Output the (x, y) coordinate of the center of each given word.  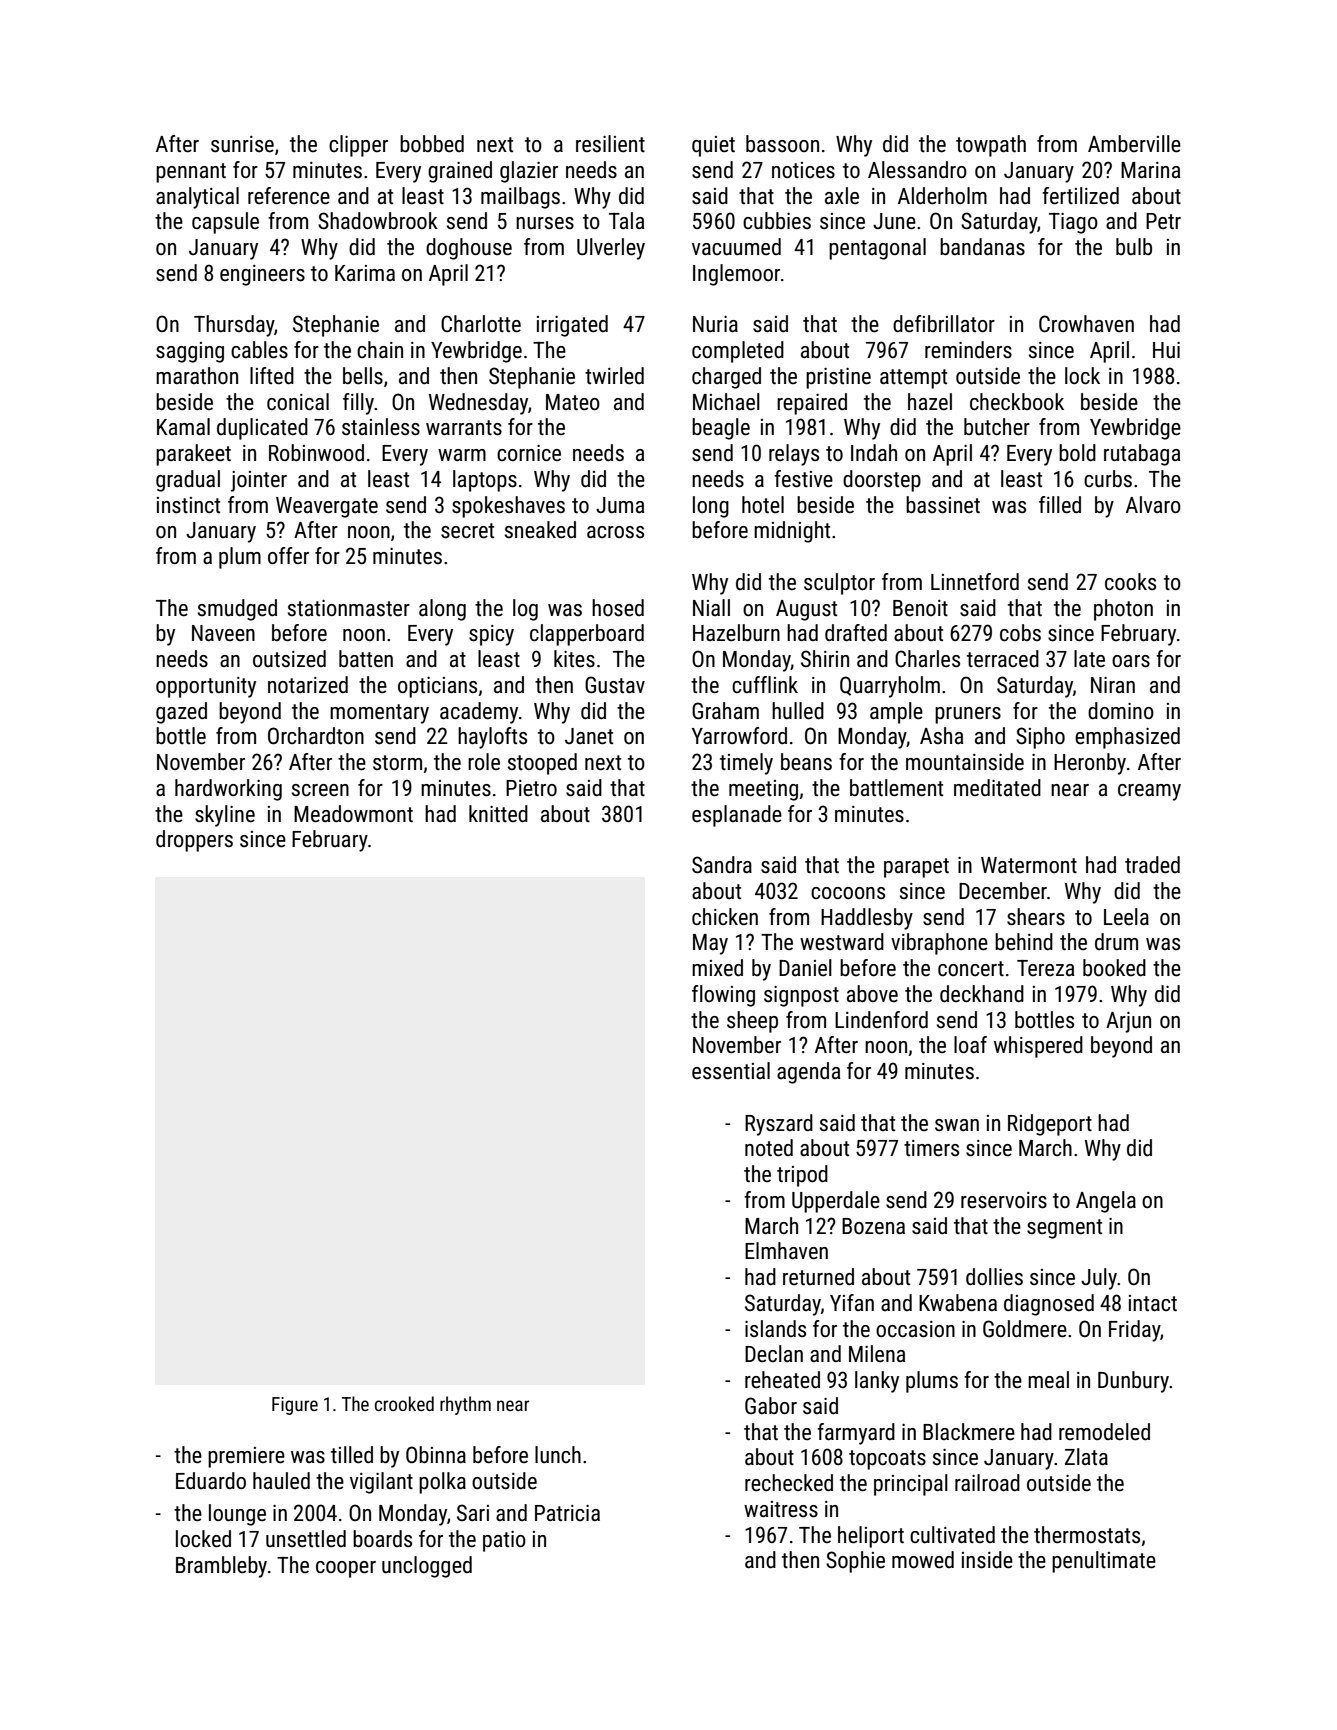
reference (289, 196)
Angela (1106, 1202)
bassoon (782, 144)
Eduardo (211, 1481)
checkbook (1017, 402)
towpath (991, 146)
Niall (711, 607)
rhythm (465, 1405)
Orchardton (316, 736)
